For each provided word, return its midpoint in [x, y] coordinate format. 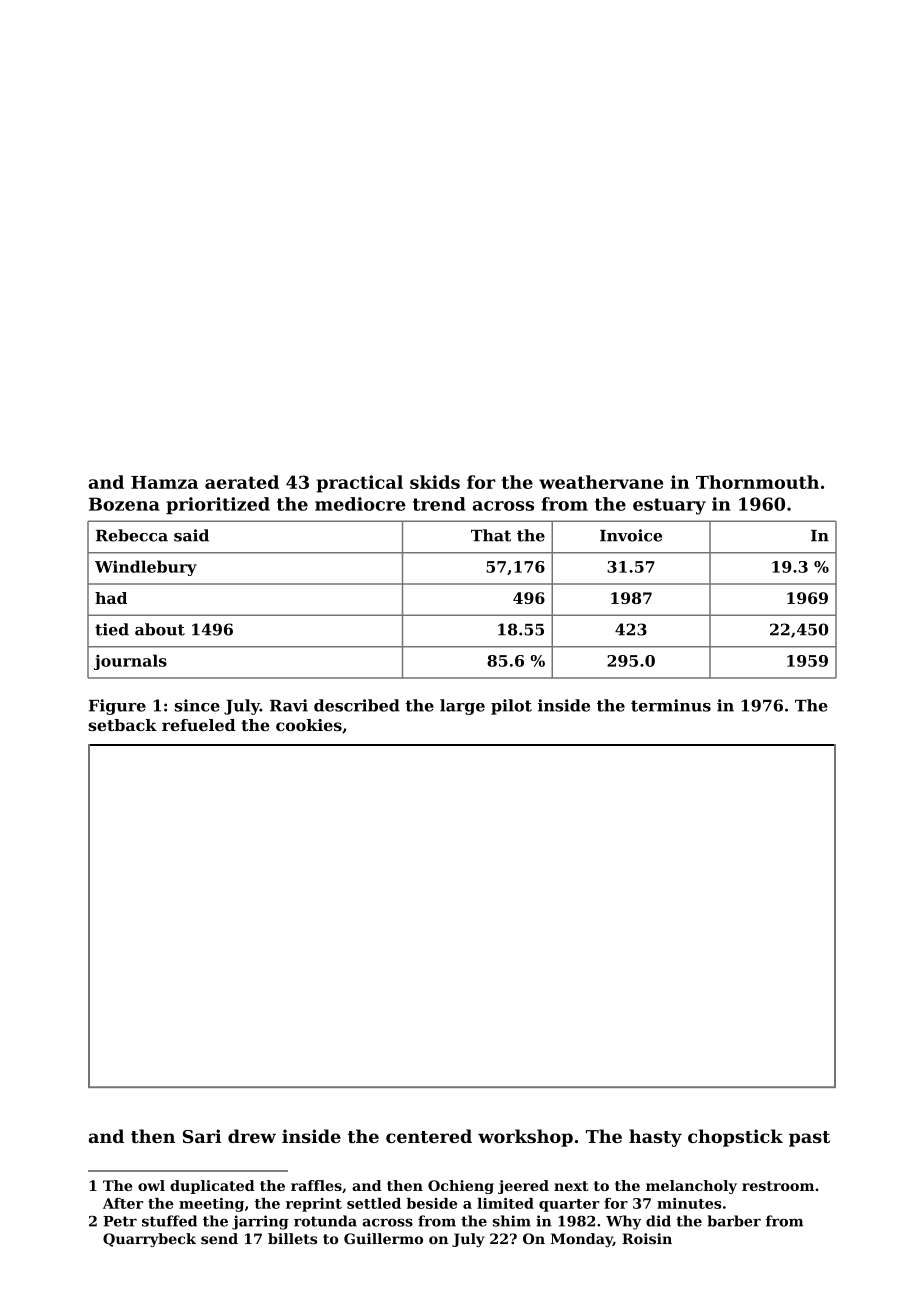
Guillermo [383, 1238]
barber [734, 1221]
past [809, 1139]
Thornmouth [757, 482]
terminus [671, 705]
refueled [199, 725]
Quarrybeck [149, 1240]
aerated [242, 482]
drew [252, 1136]
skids [435, 482]
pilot [511, 707]
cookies [309, 725]
